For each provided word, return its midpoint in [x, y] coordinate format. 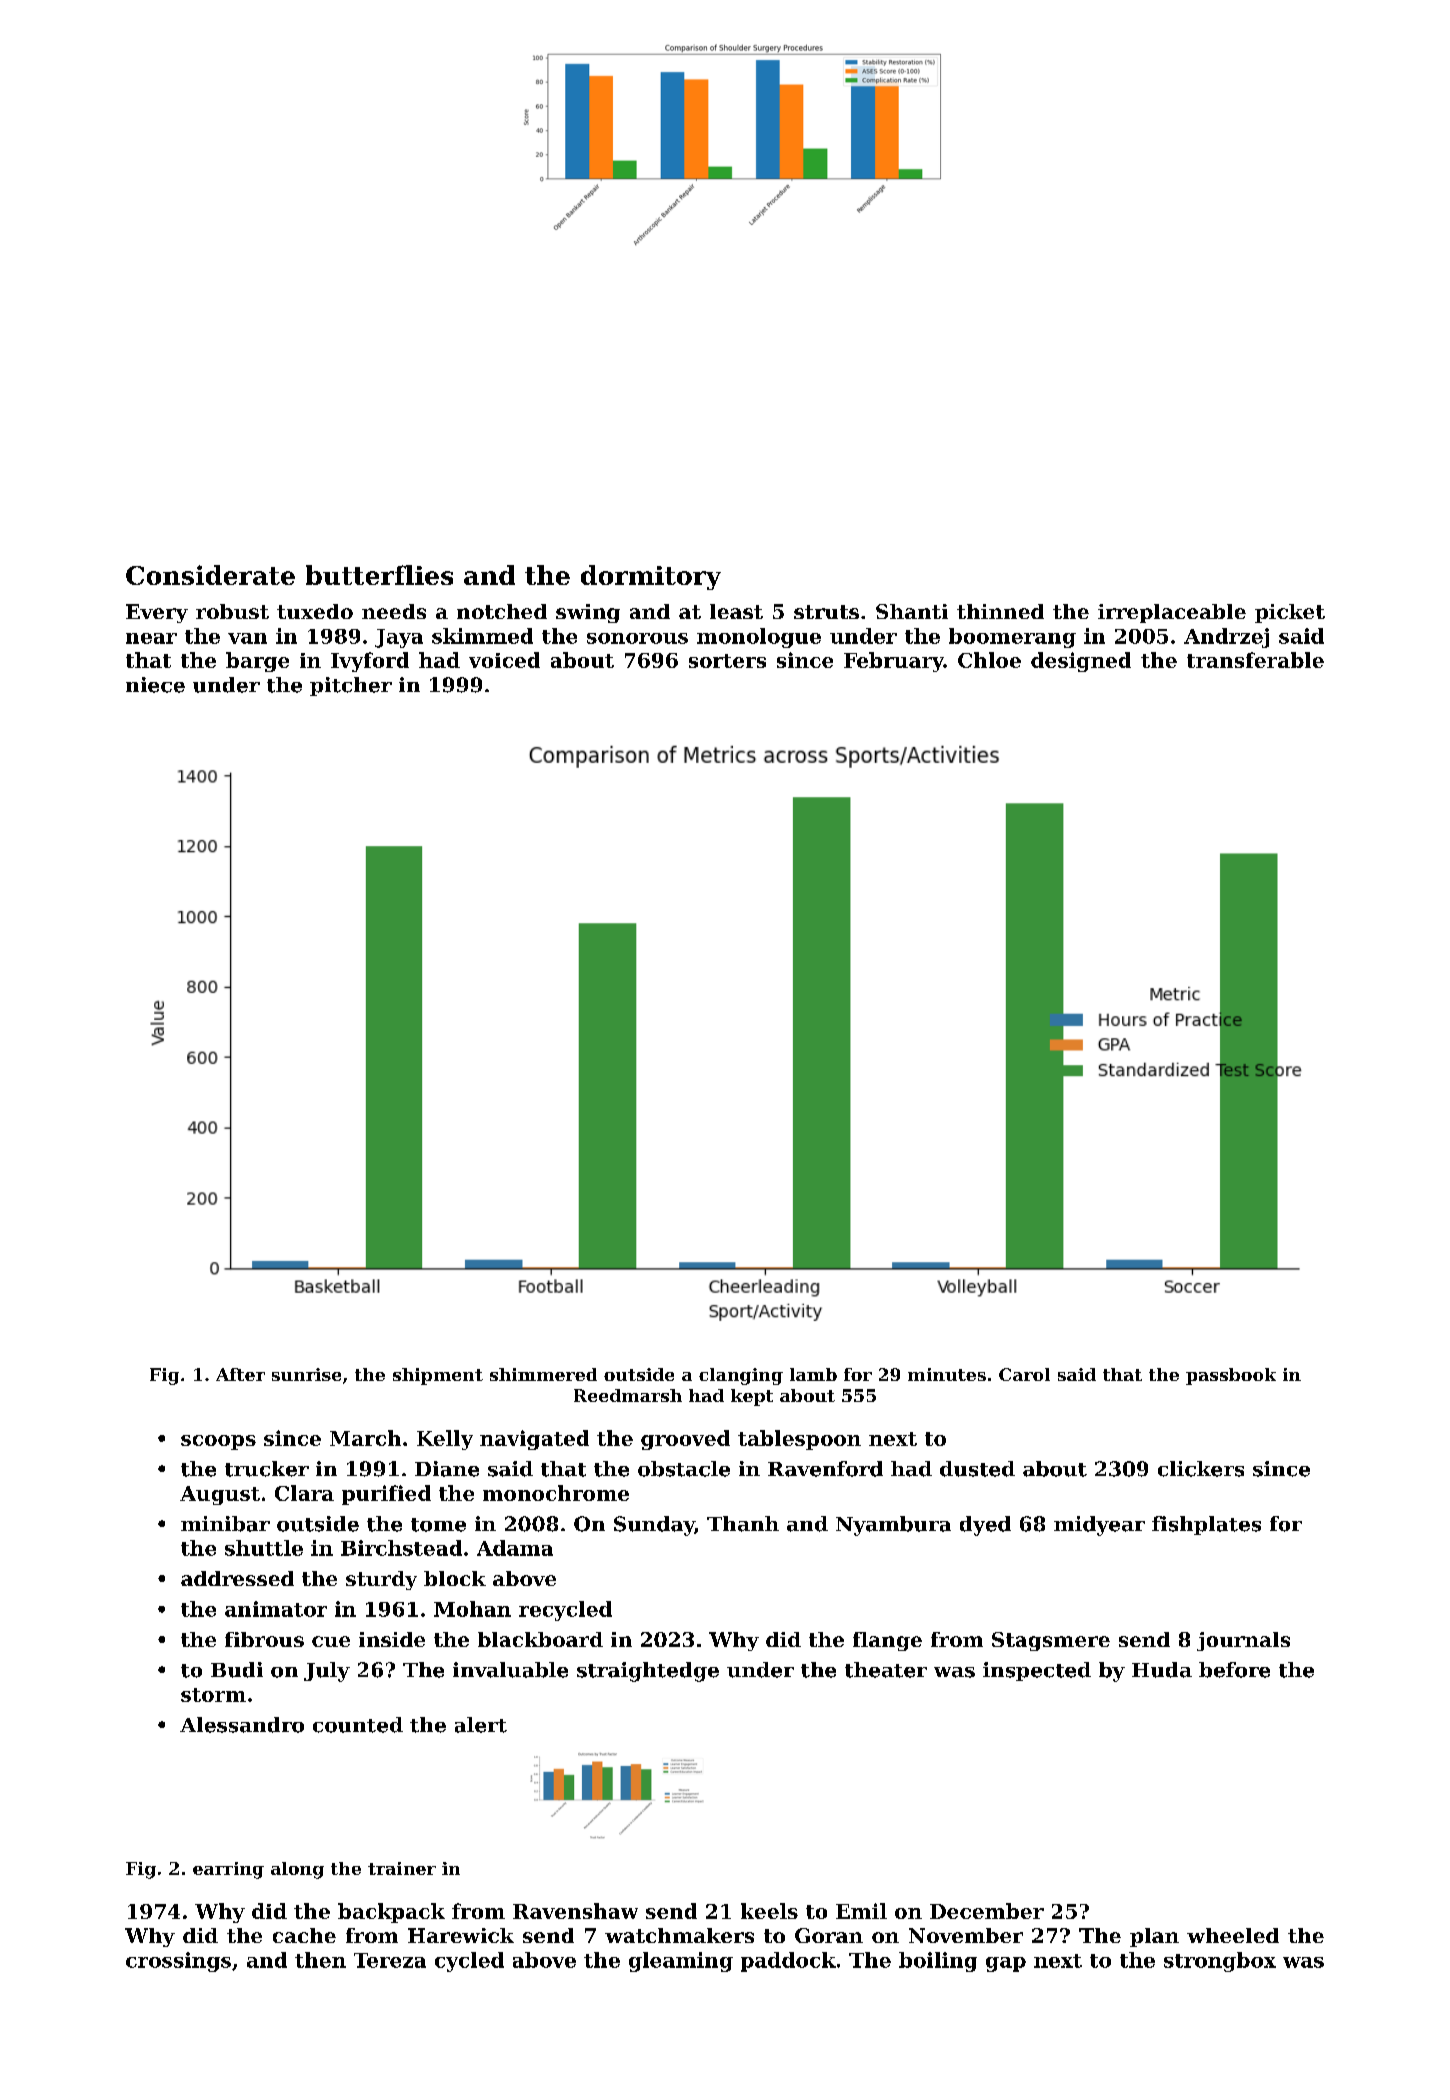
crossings [178, 1962]
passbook [1231, 1376]
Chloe [989, 660]
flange [887, 1641]
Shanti [912, 611]
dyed [985, 1526]
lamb [813, 1374]
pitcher [351, 686]
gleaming [681, 1962]
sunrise [306, 1374]
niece [155, 685]
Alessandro [242, 1725]
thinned [1000, 611]
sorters [727, 661]
